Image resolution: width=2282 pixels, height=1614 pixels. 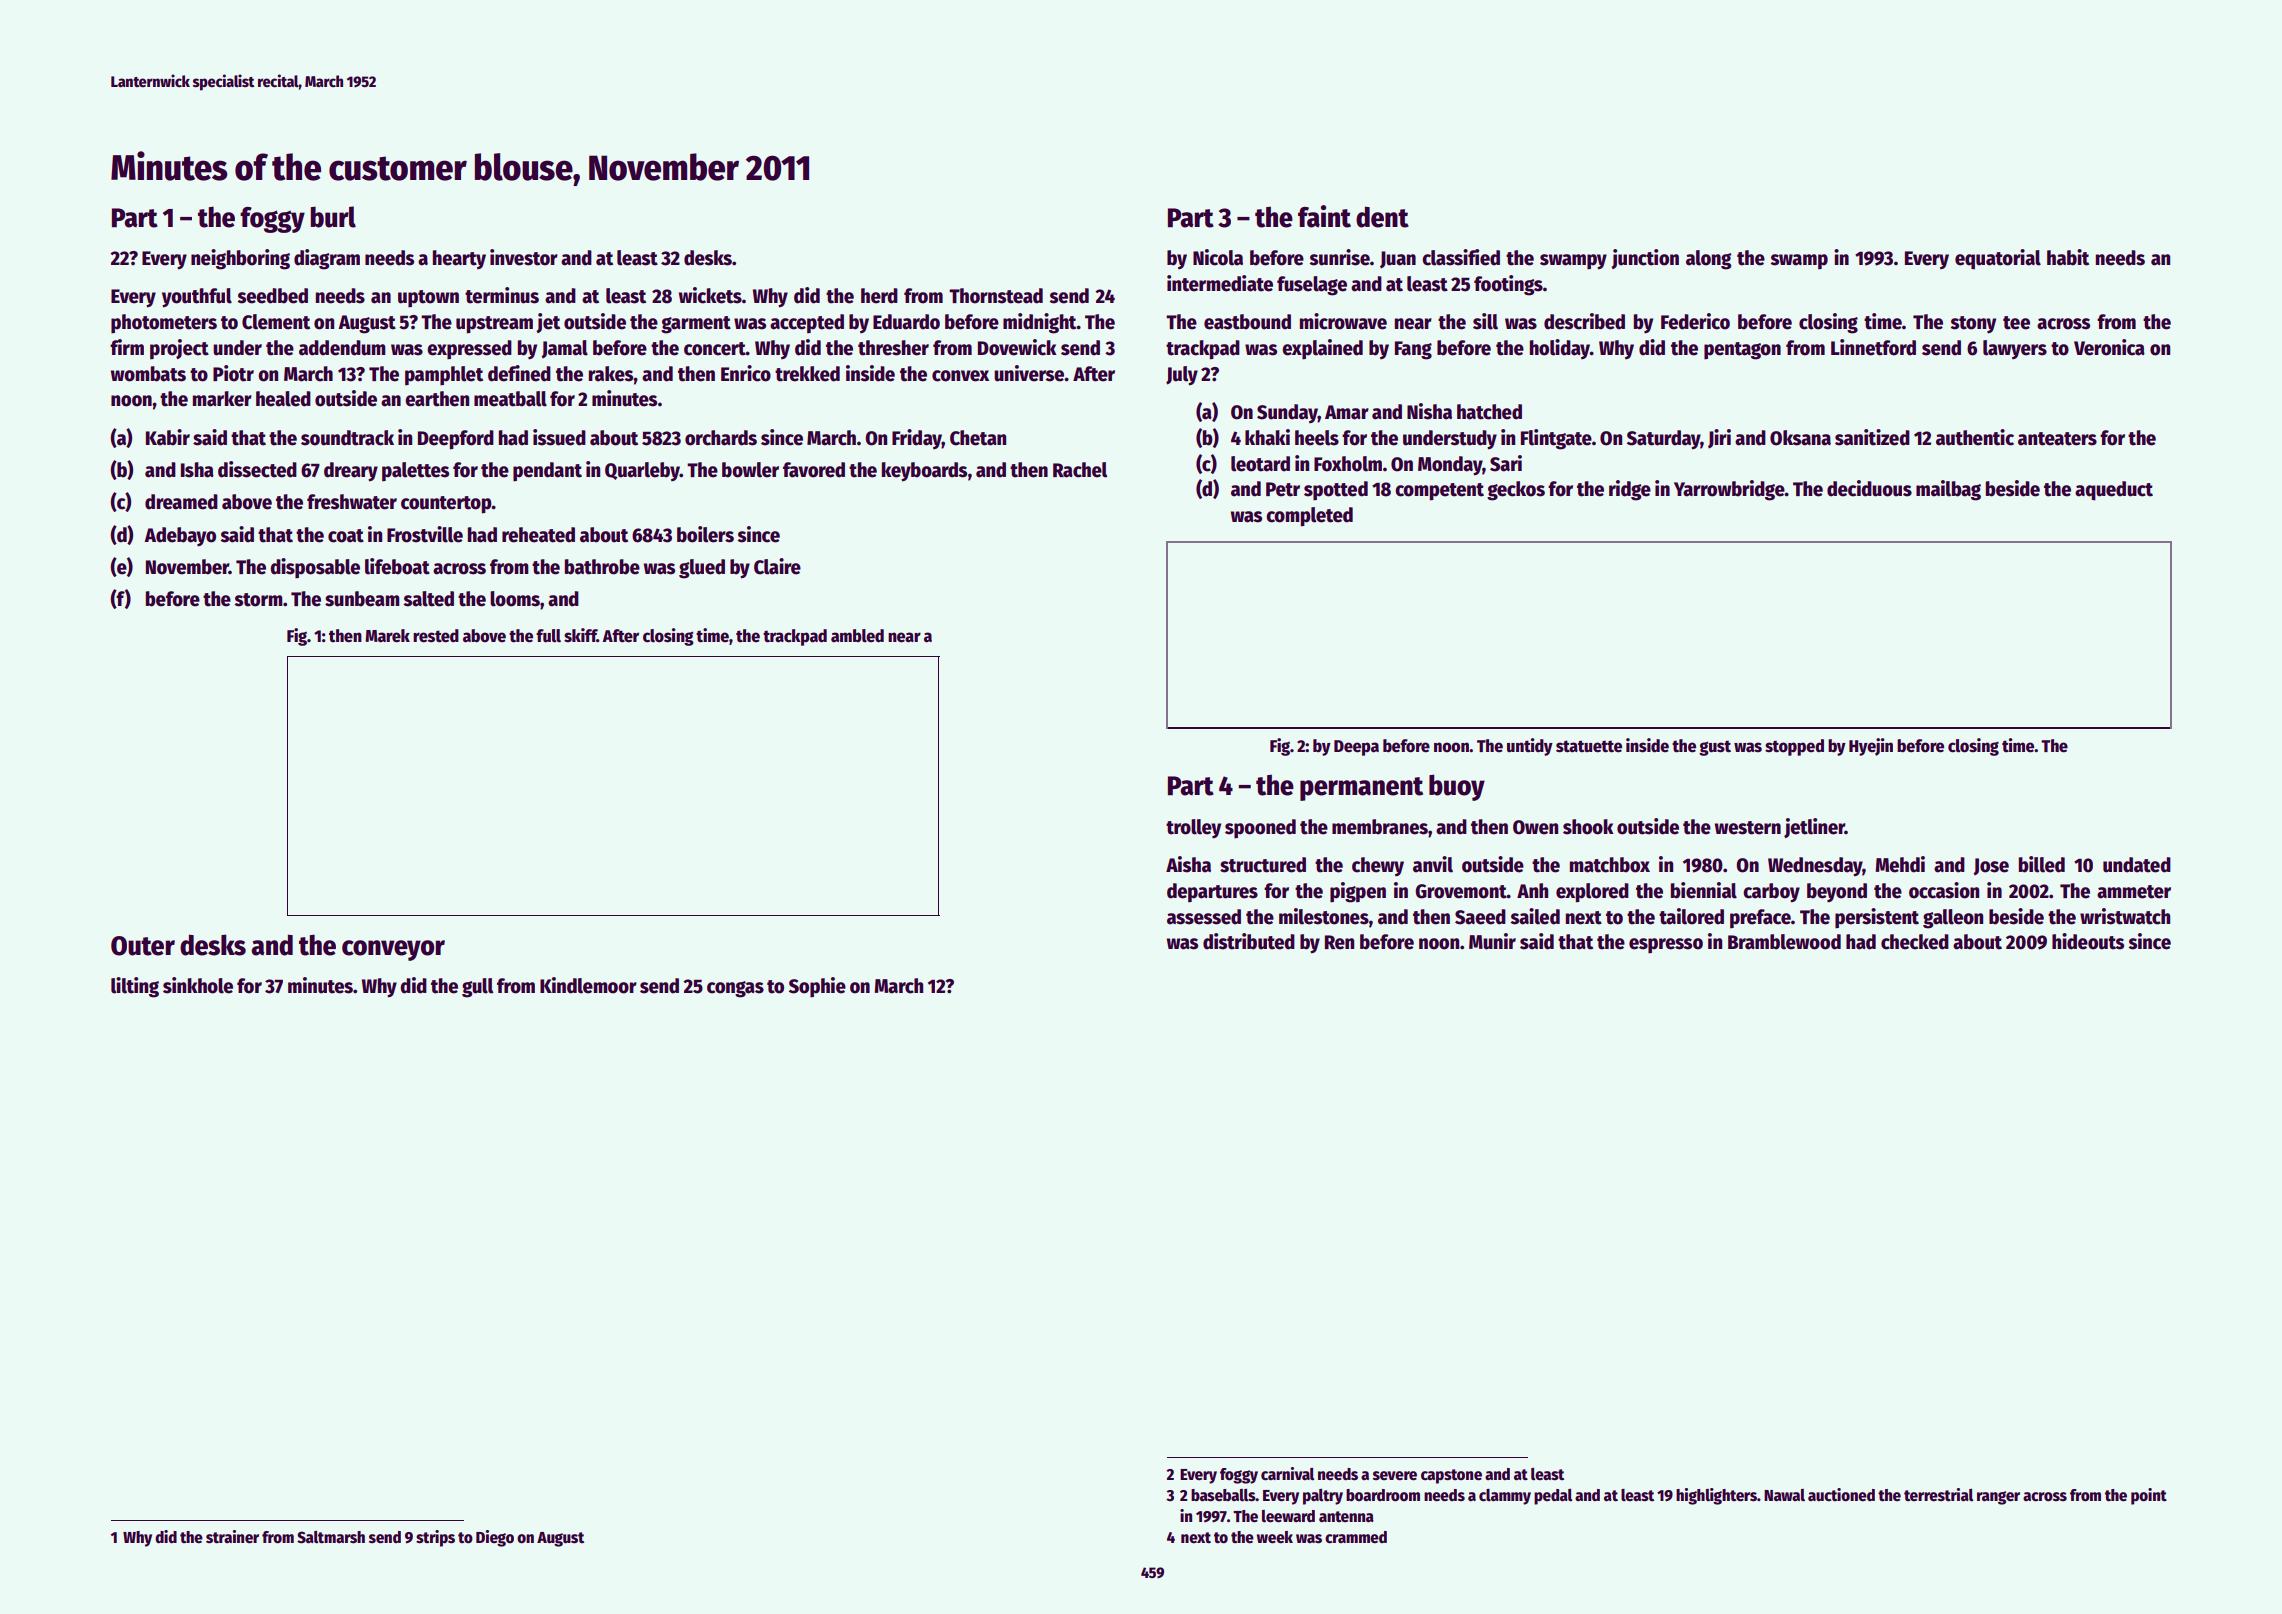 What do you see at coordinates (143, 946) in the image?
I see `Outer` at bounding box center [143, 946].
